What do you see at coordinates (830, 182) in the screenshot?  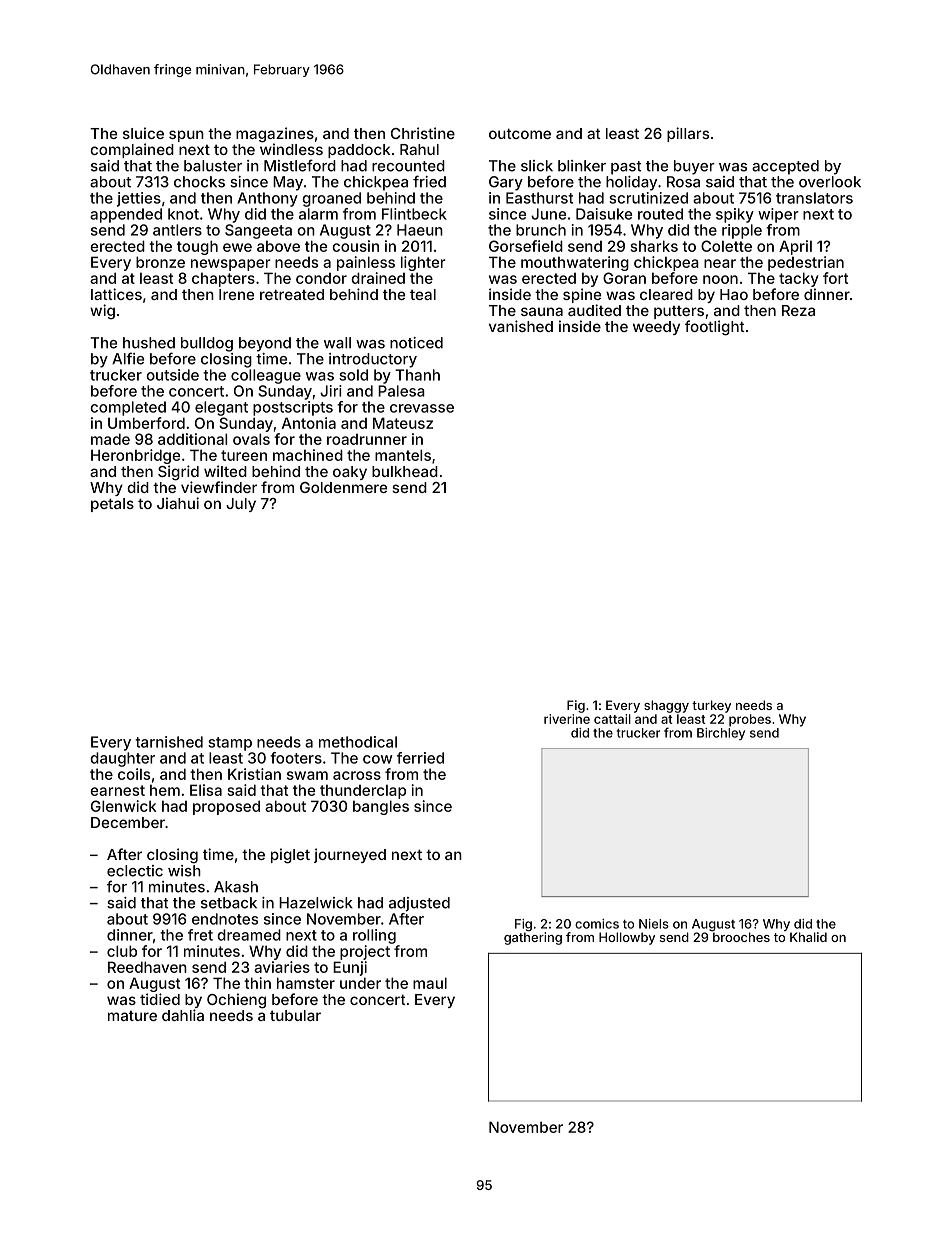 I see `overlook` at bounding box center [830, 182].
